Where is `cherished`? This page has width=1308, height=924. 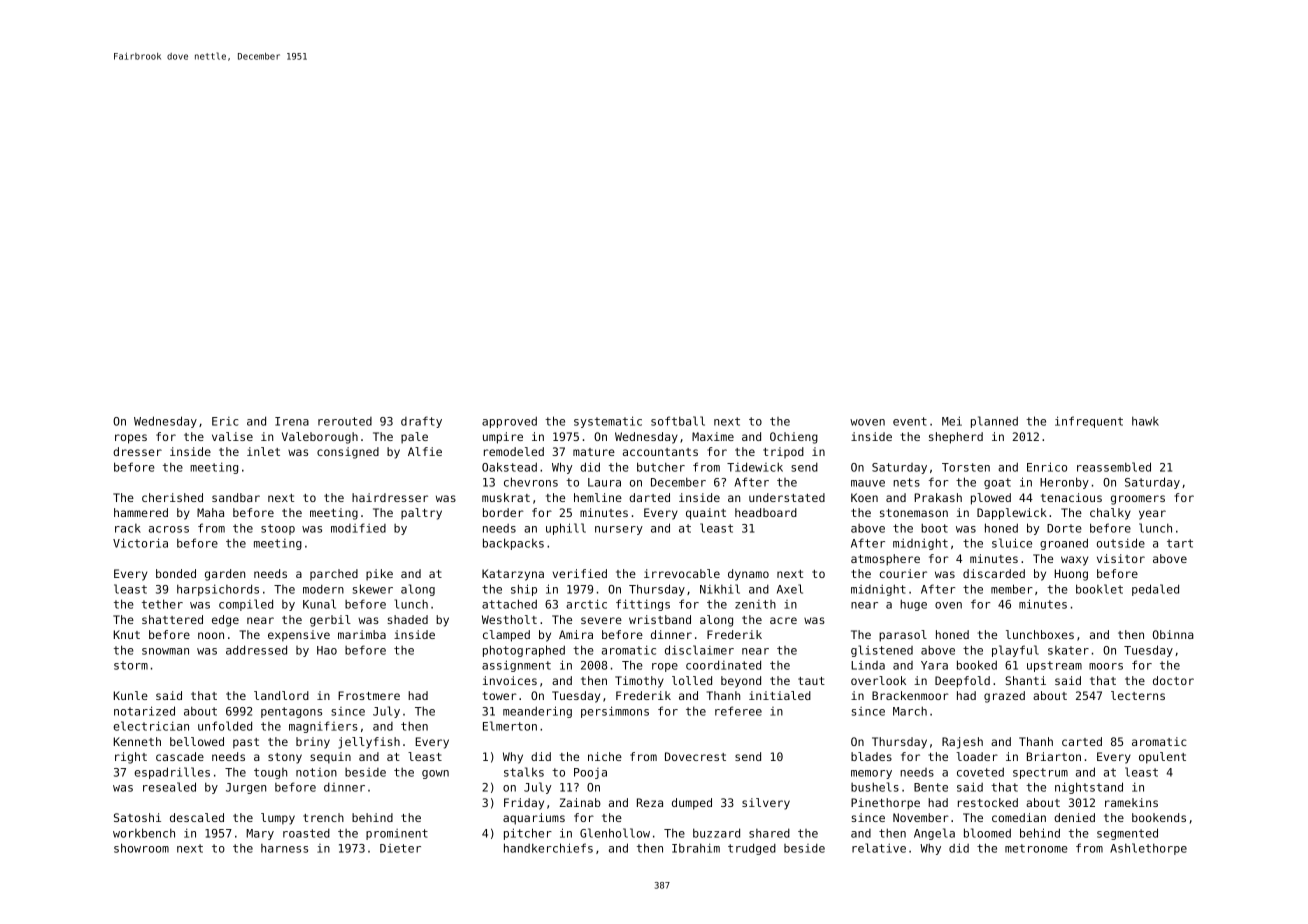 cherished is located at coordinates (172, 497).
